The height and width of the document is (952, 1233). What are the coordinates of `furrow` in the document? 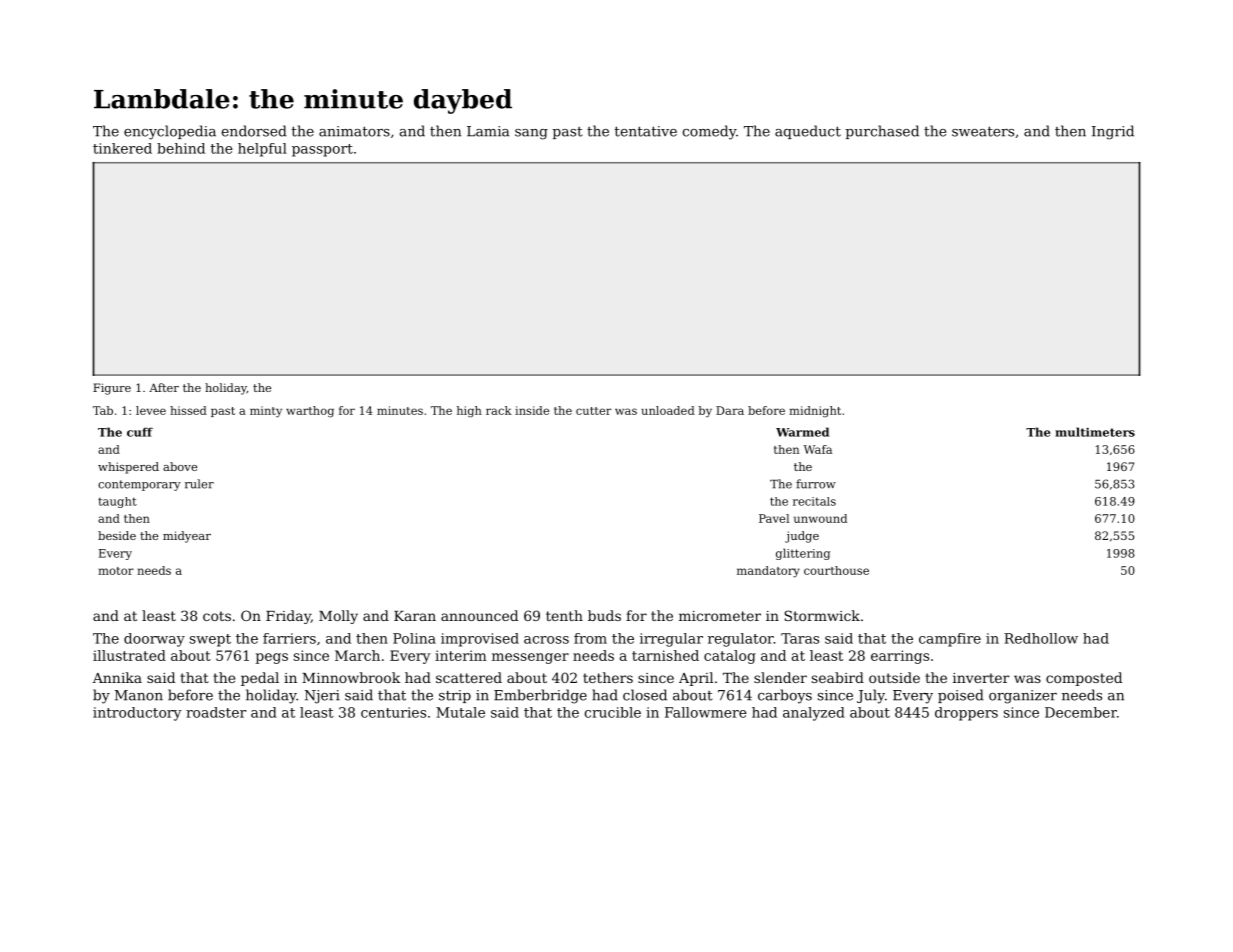 It's located at (816, 484).
